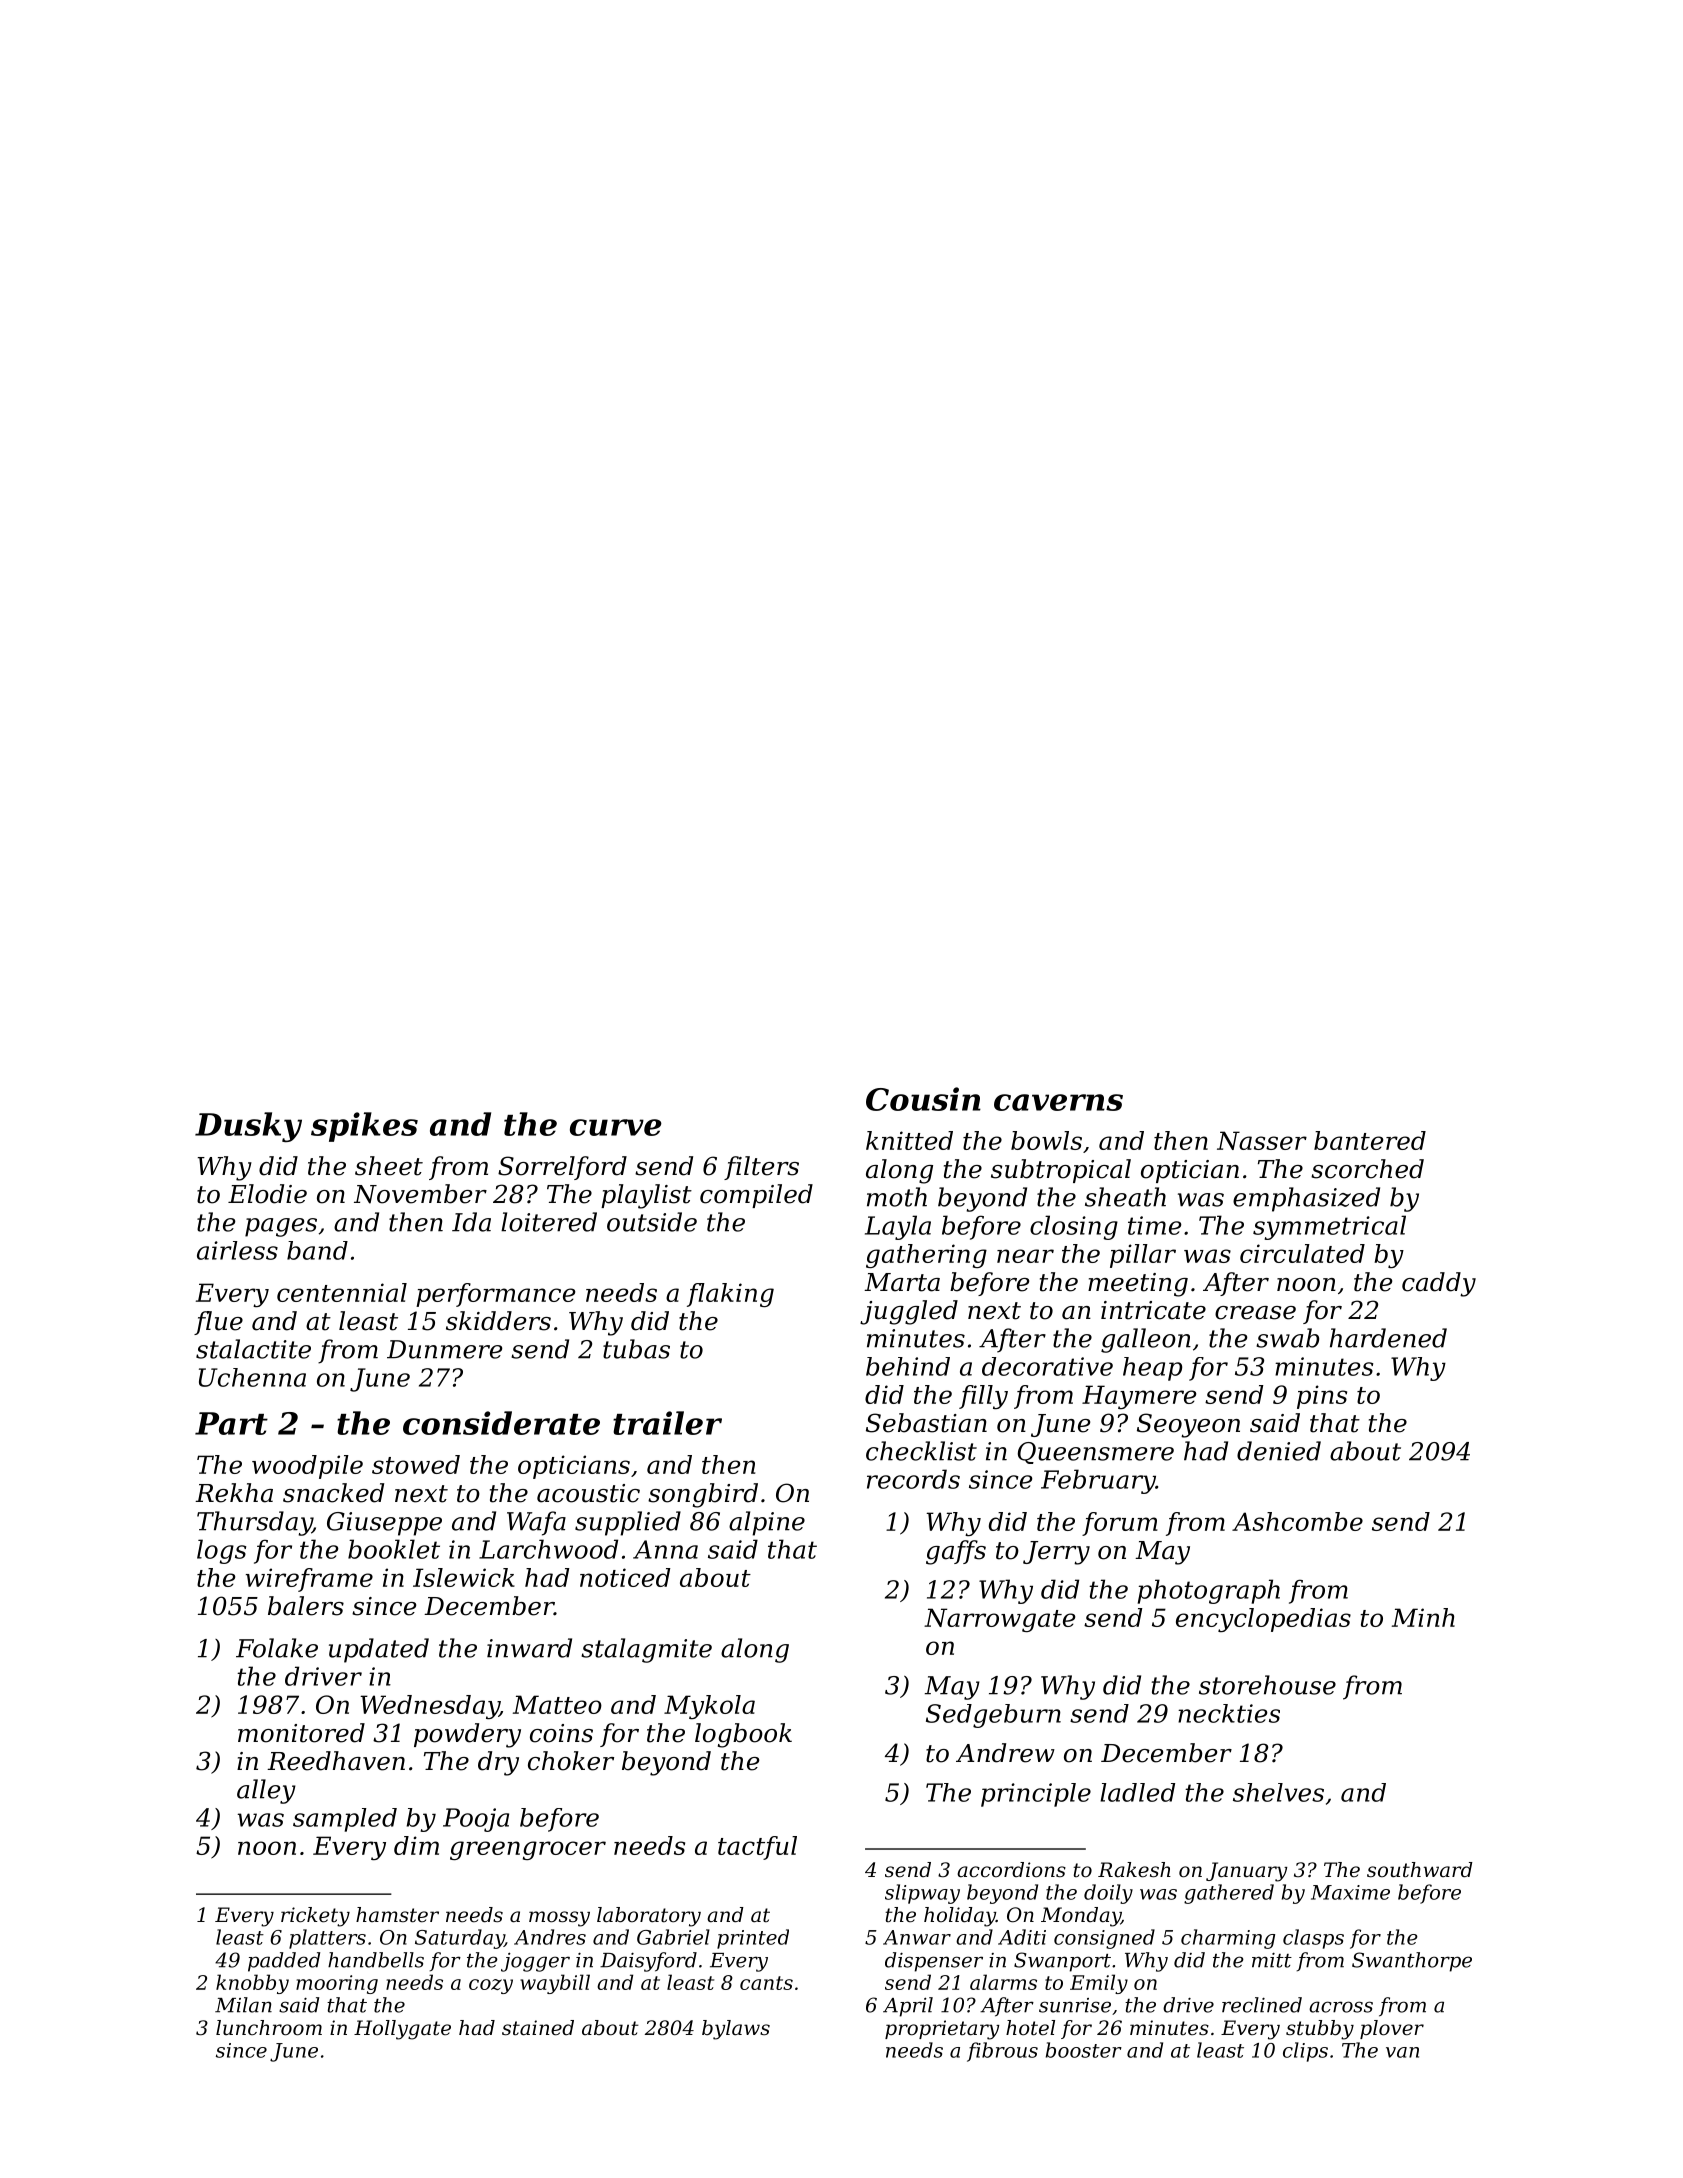 The width and height of the screenshot is (1683, 2178). What do you see at coordinates (416, 1464) in the screenshot?
I see `stowed` at bounding box center [416, 1464].
